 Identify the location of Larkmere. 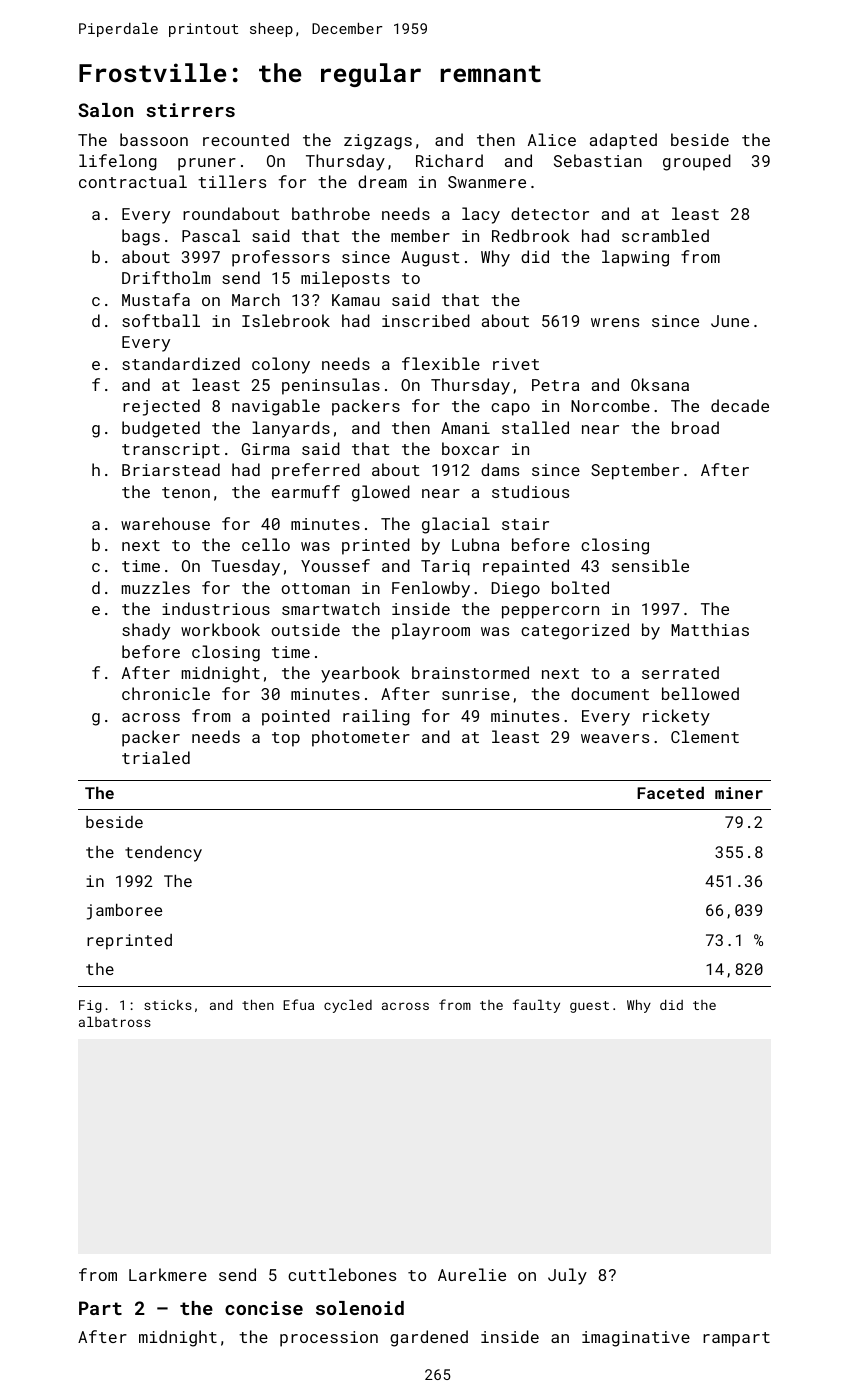
(168, 1274).
